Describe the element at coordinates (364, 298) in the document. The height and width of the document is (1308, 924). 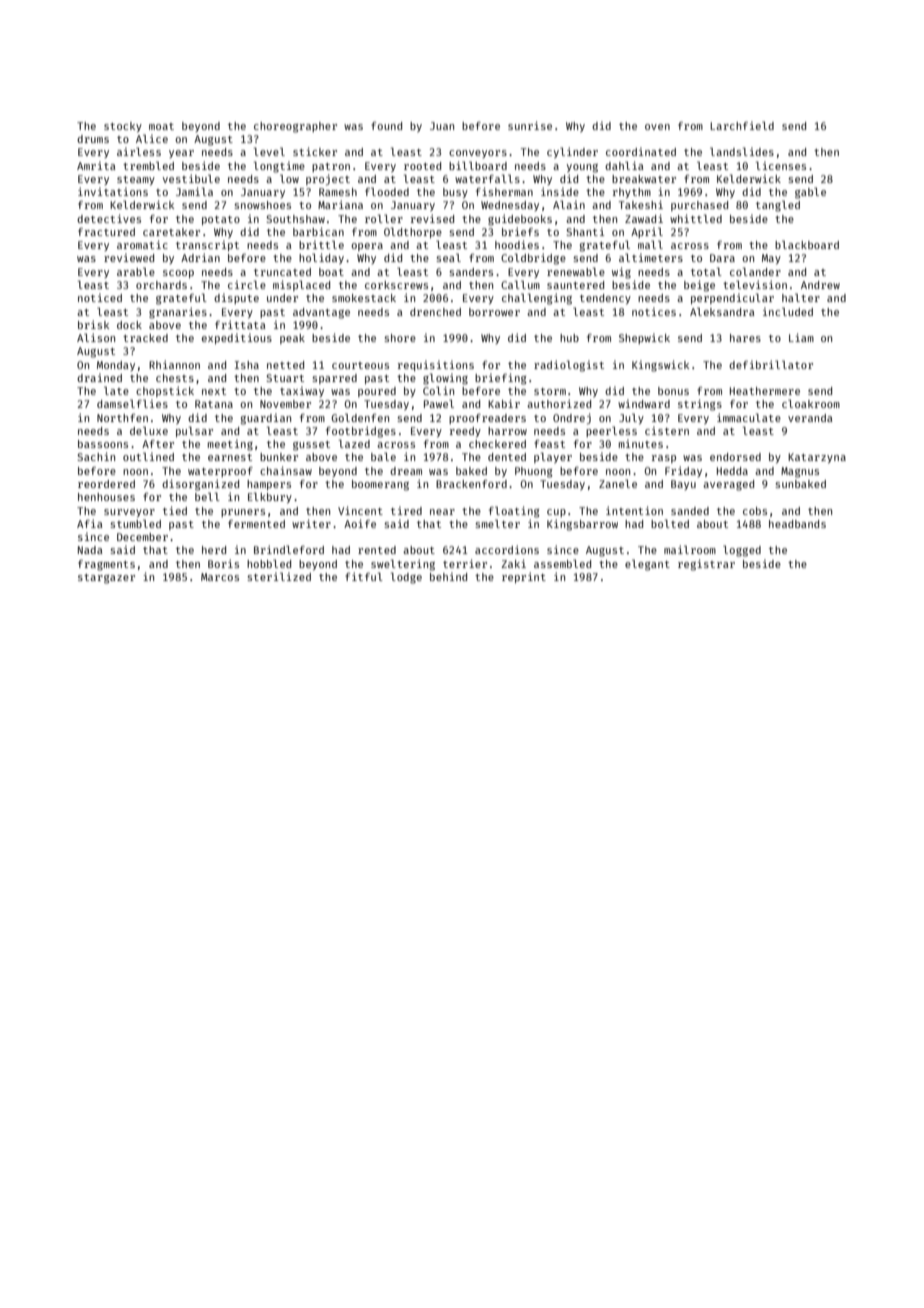
I see `smokestack` at that location.
